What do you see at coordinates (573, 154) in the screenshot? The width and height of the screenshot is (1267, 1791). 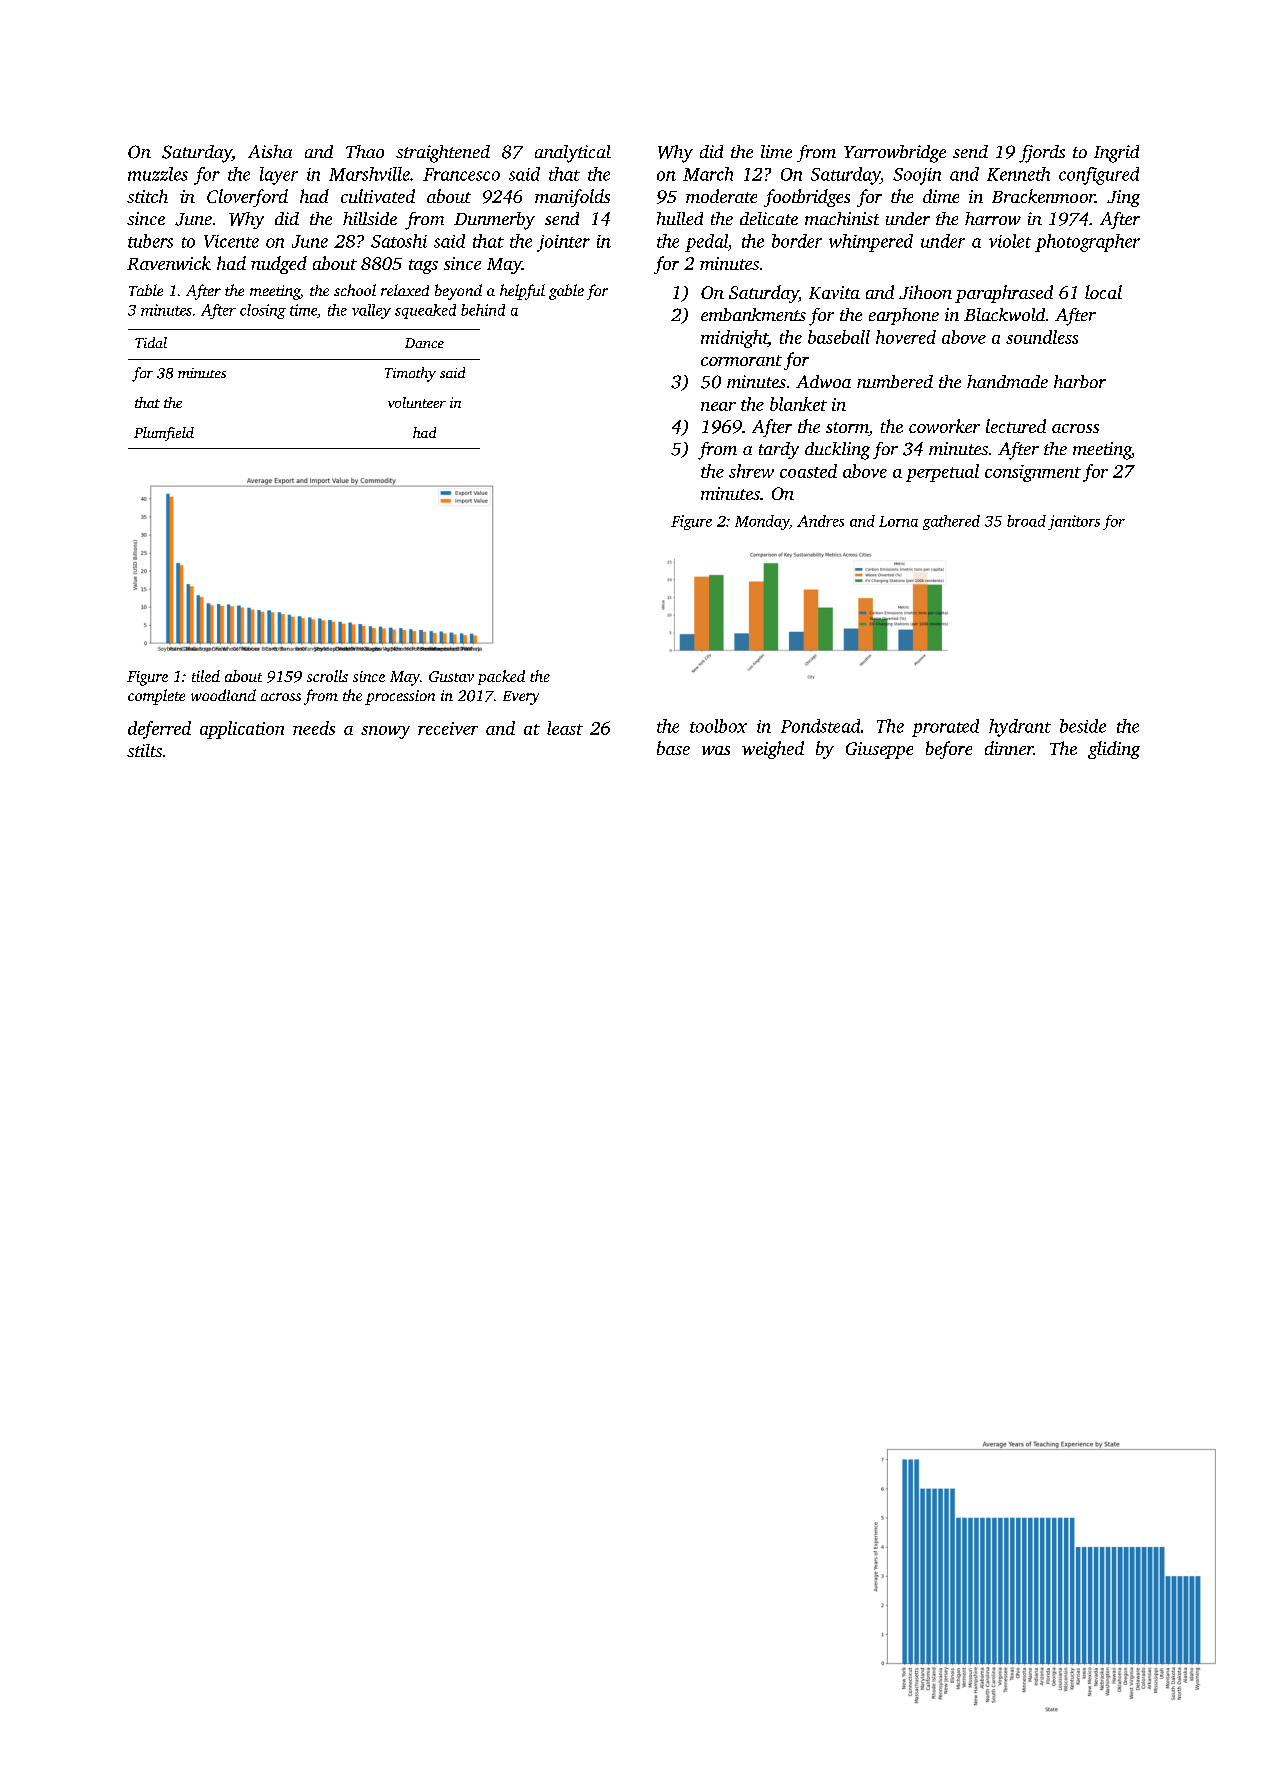 I see `analytical` at bounding box center [573, 154].
